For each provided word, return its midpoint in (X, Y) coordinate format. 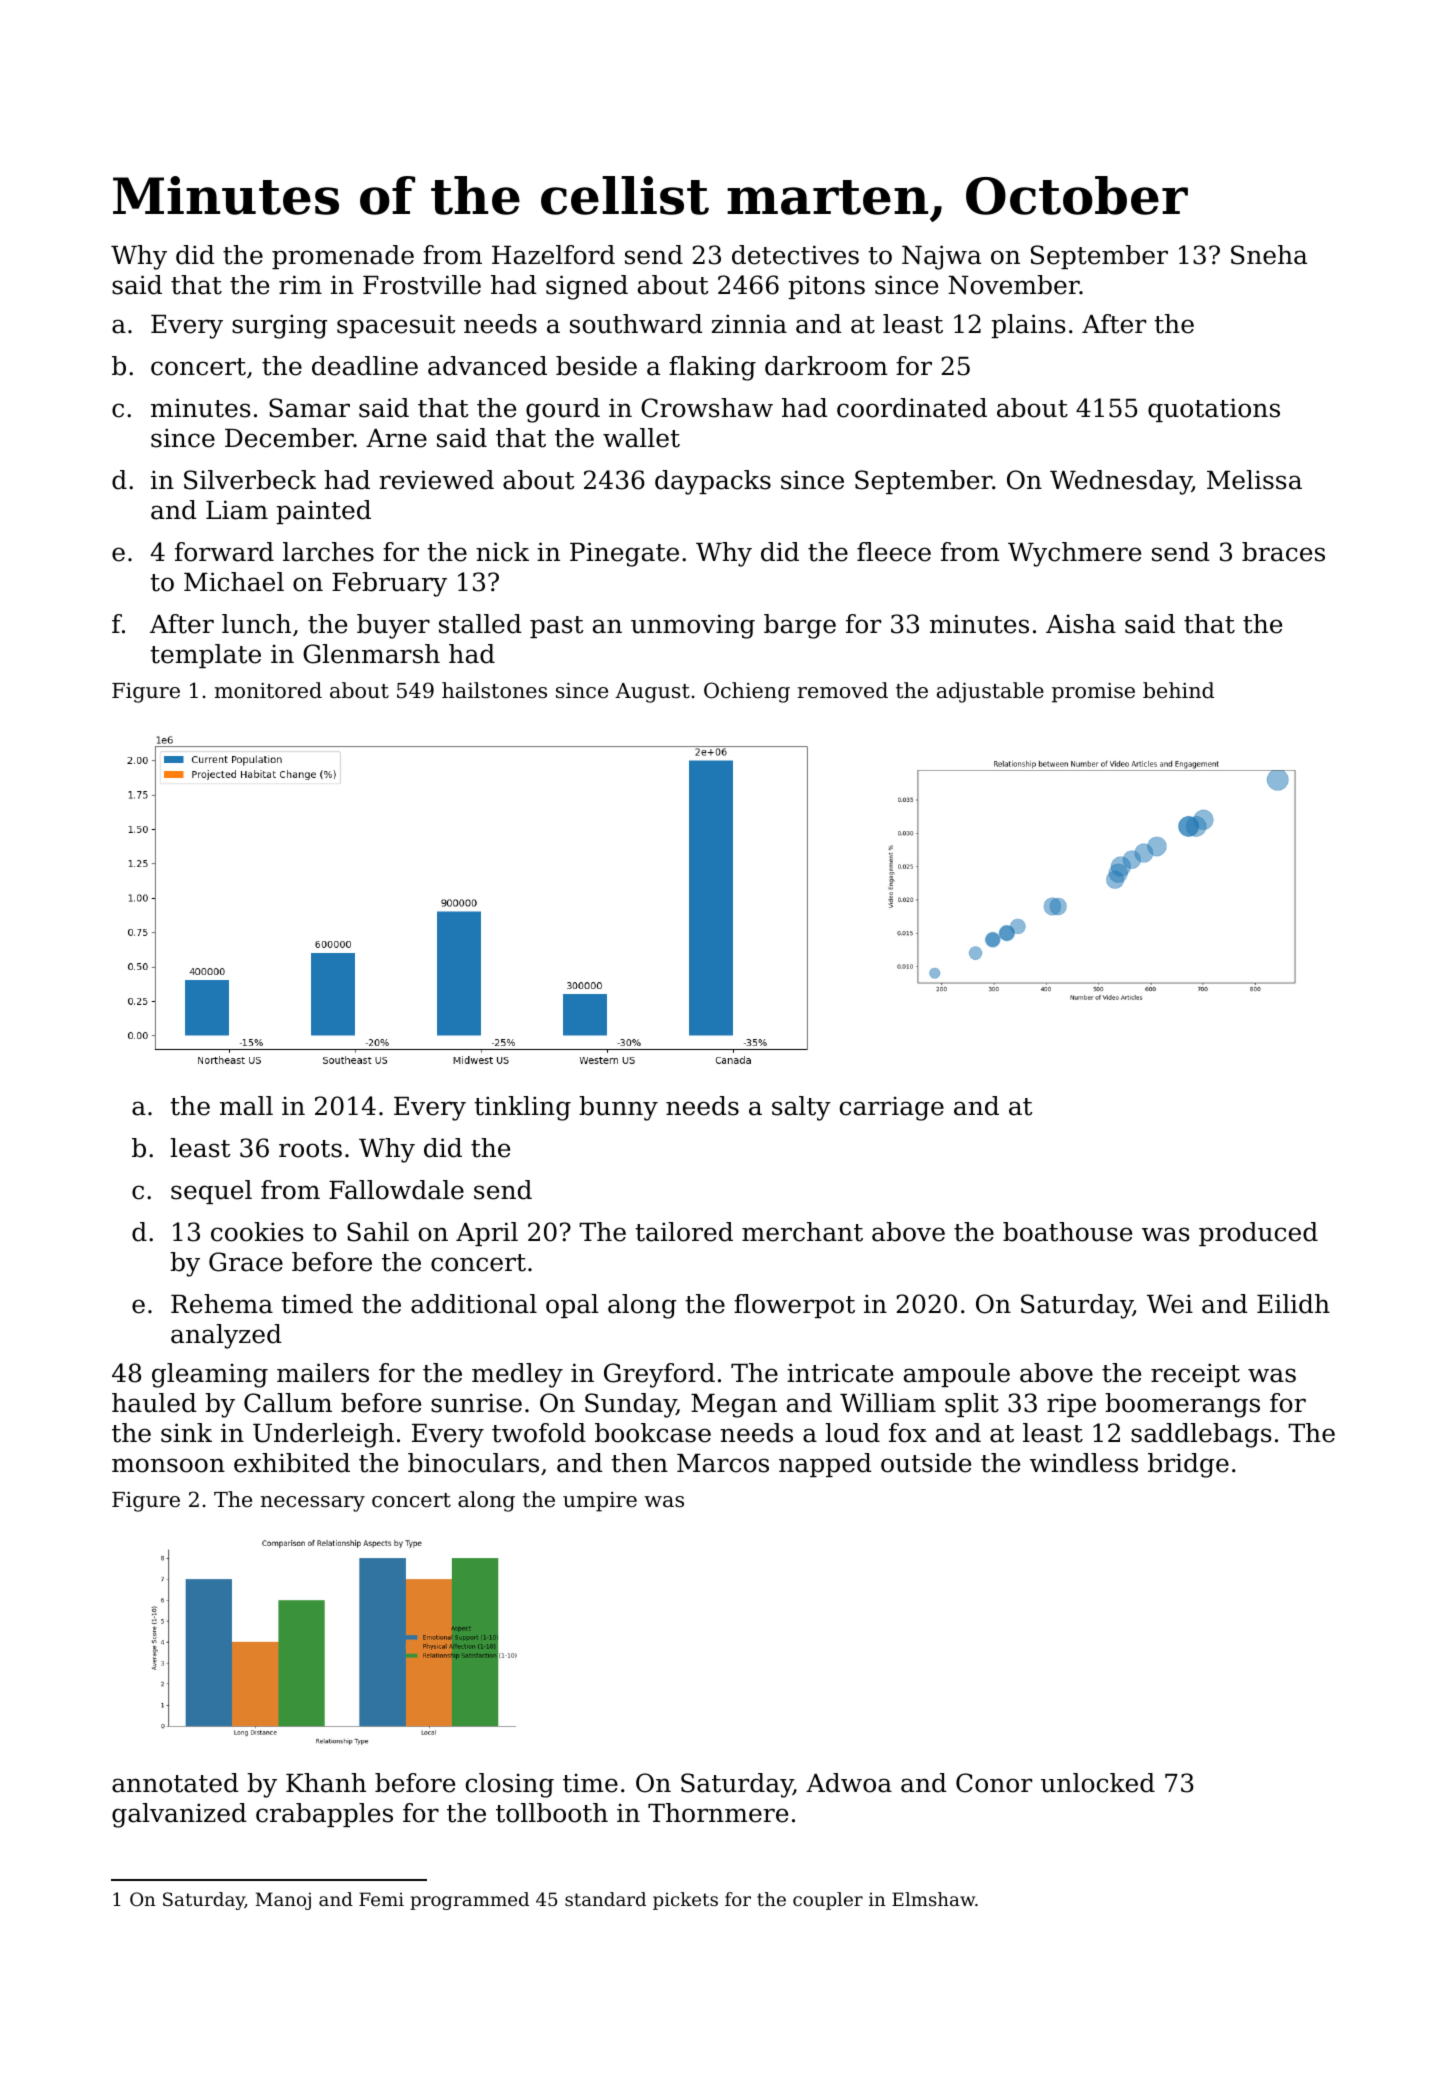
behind (1178, 690)
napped (825, 1465)
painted (323, 512)
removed (843, 690)
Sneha (1269, 255)
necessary (313, 1504)
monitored (268, 690)
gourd (563, 410)
